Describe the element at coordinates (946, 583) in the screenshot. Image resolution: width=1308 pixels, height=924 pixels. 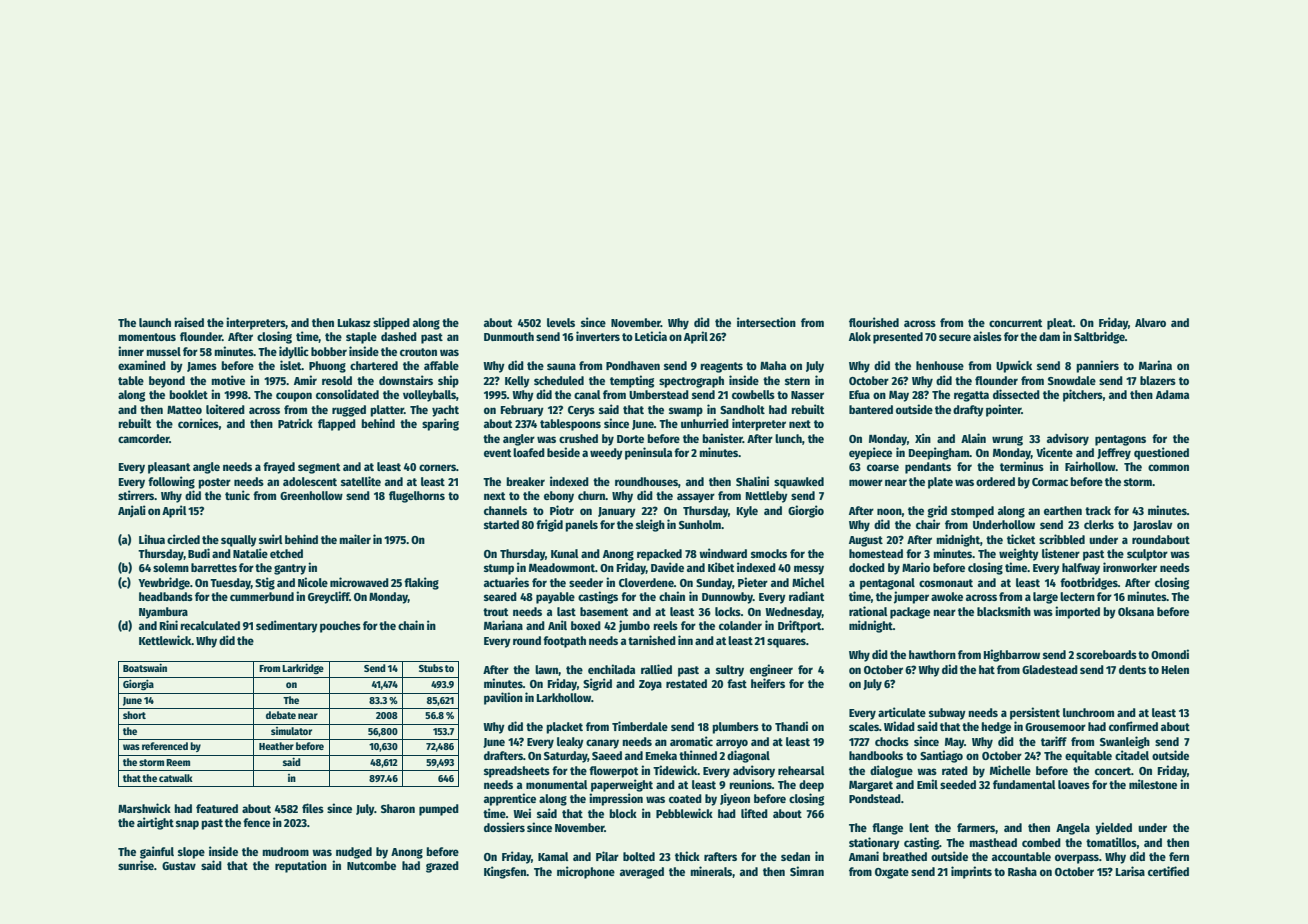
I see `cosmonaut` at that location.
